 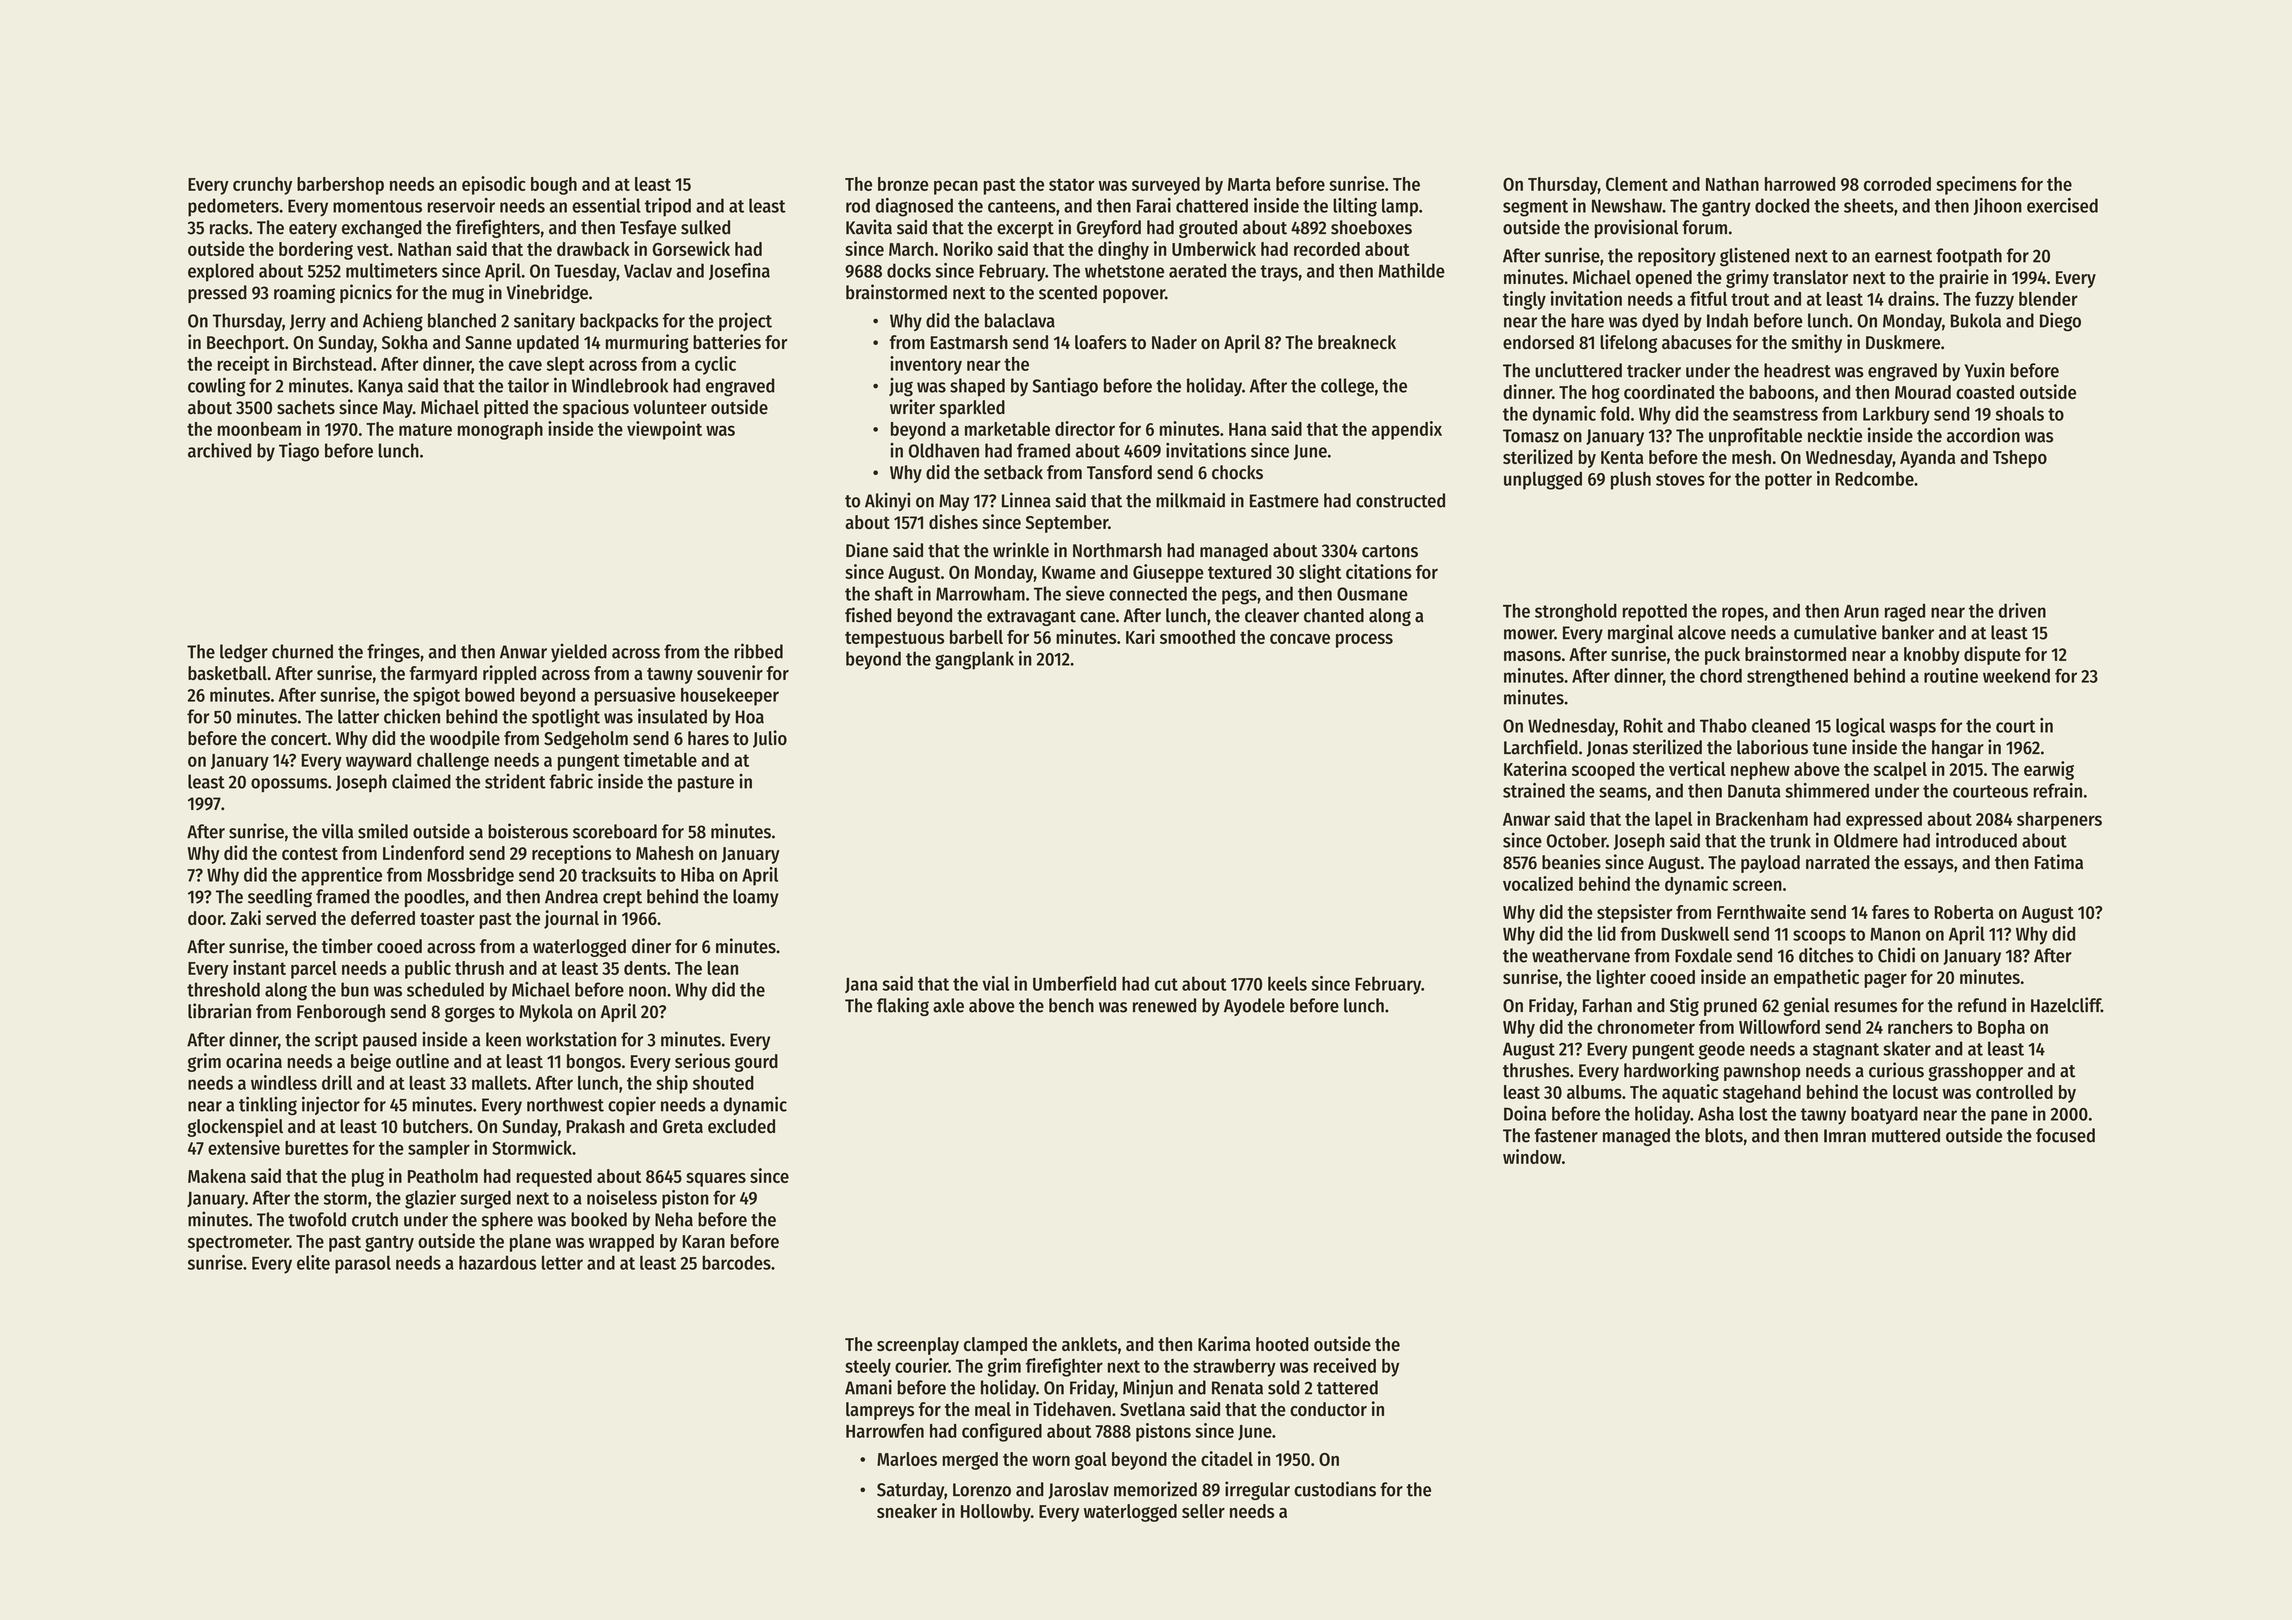 What do you see at coordinates (996, 1513) in the document?
I see `Hollowby` at bounding box center [996, 1513].
